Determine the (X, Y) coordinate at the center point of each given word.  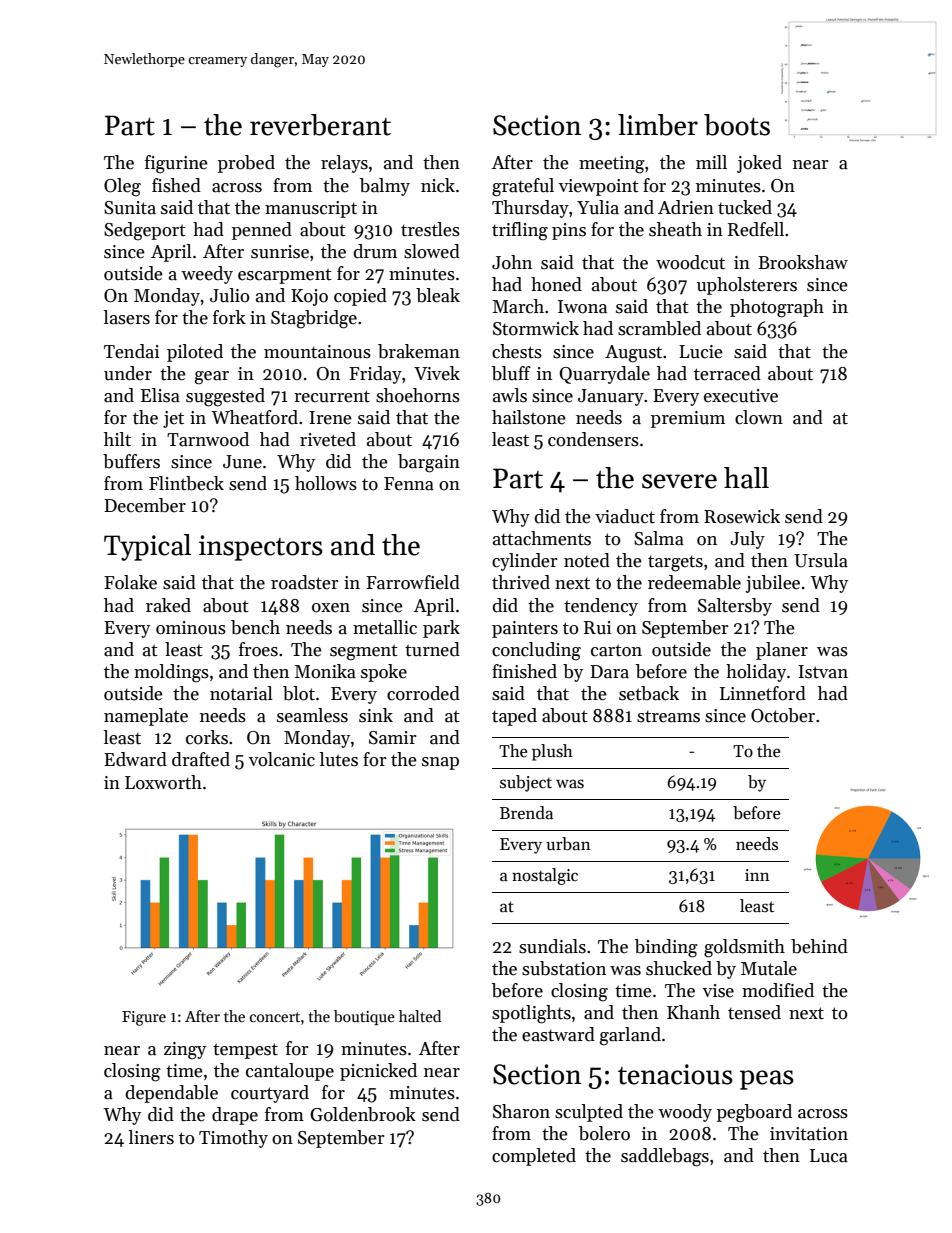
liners (151, 1137)
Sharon (521, 1111)
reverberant (320, 125)
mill (711, 162)
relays (344, 164)
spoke (384, 673)
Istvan (823, 672)
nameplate (146, 717)
